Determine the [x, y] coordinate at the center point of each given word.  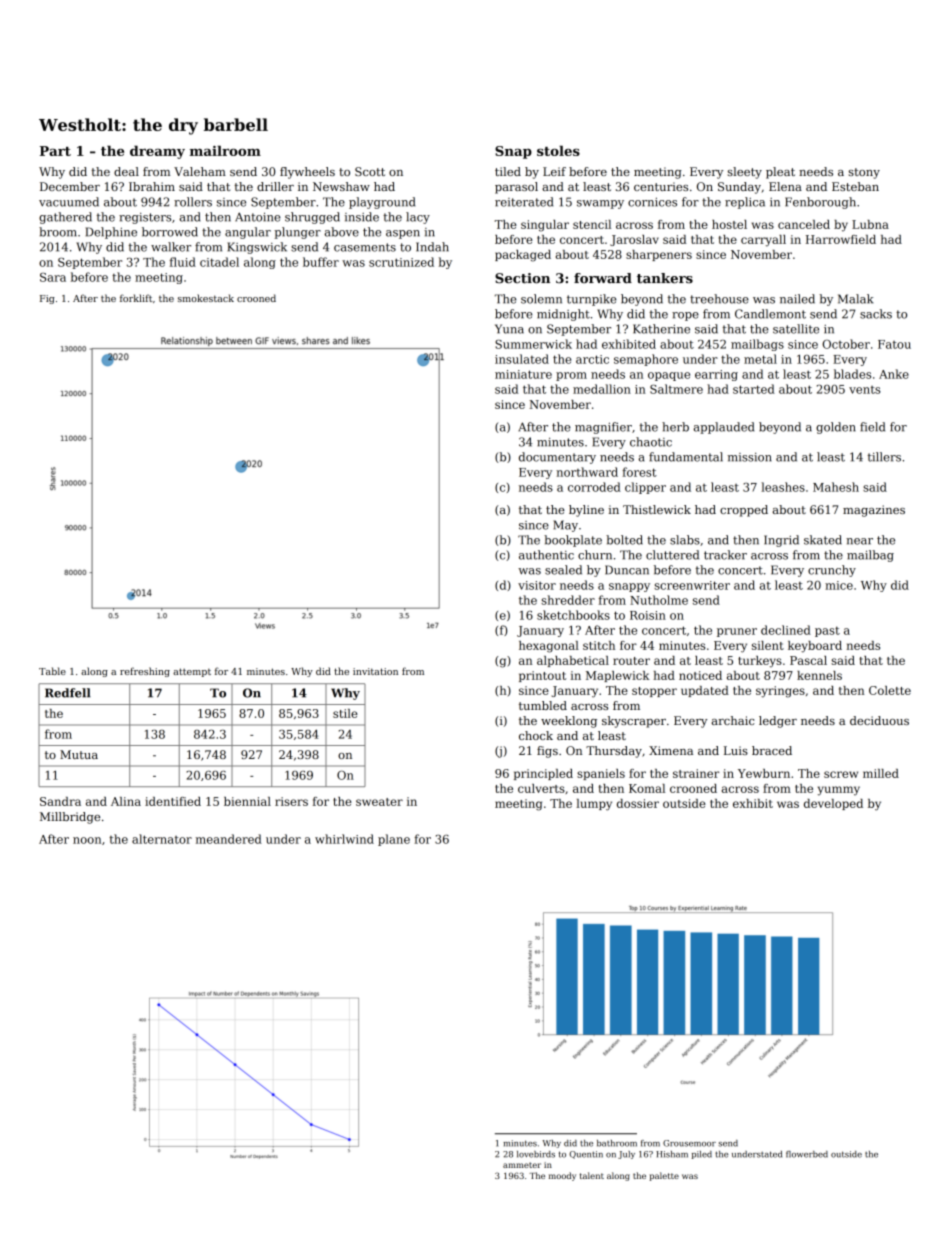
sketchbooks [573, 615]
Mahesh [836, 487]
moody [562, 1176]
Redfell [68, 693]
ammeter [522, 1165]
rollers [193, 202]
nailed [797, 299]
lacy [418, 218]
